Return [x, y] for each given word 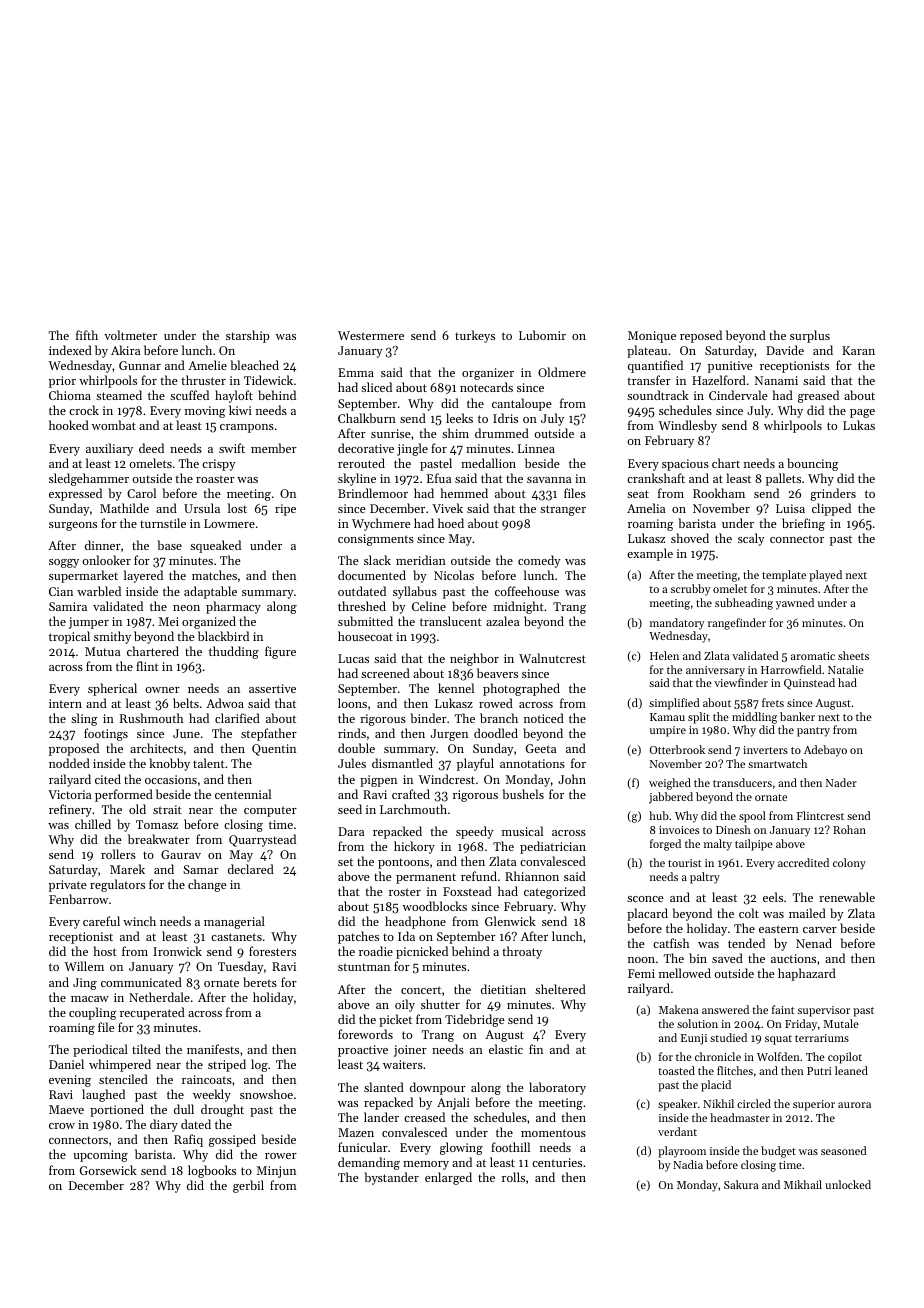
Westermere [371, 335]
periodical [100, 1050]
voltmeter [130, 335]
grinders [833, 494]
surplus [810, 336]
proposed [74, 749]
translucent [451, 621]
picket [395, 1020]
